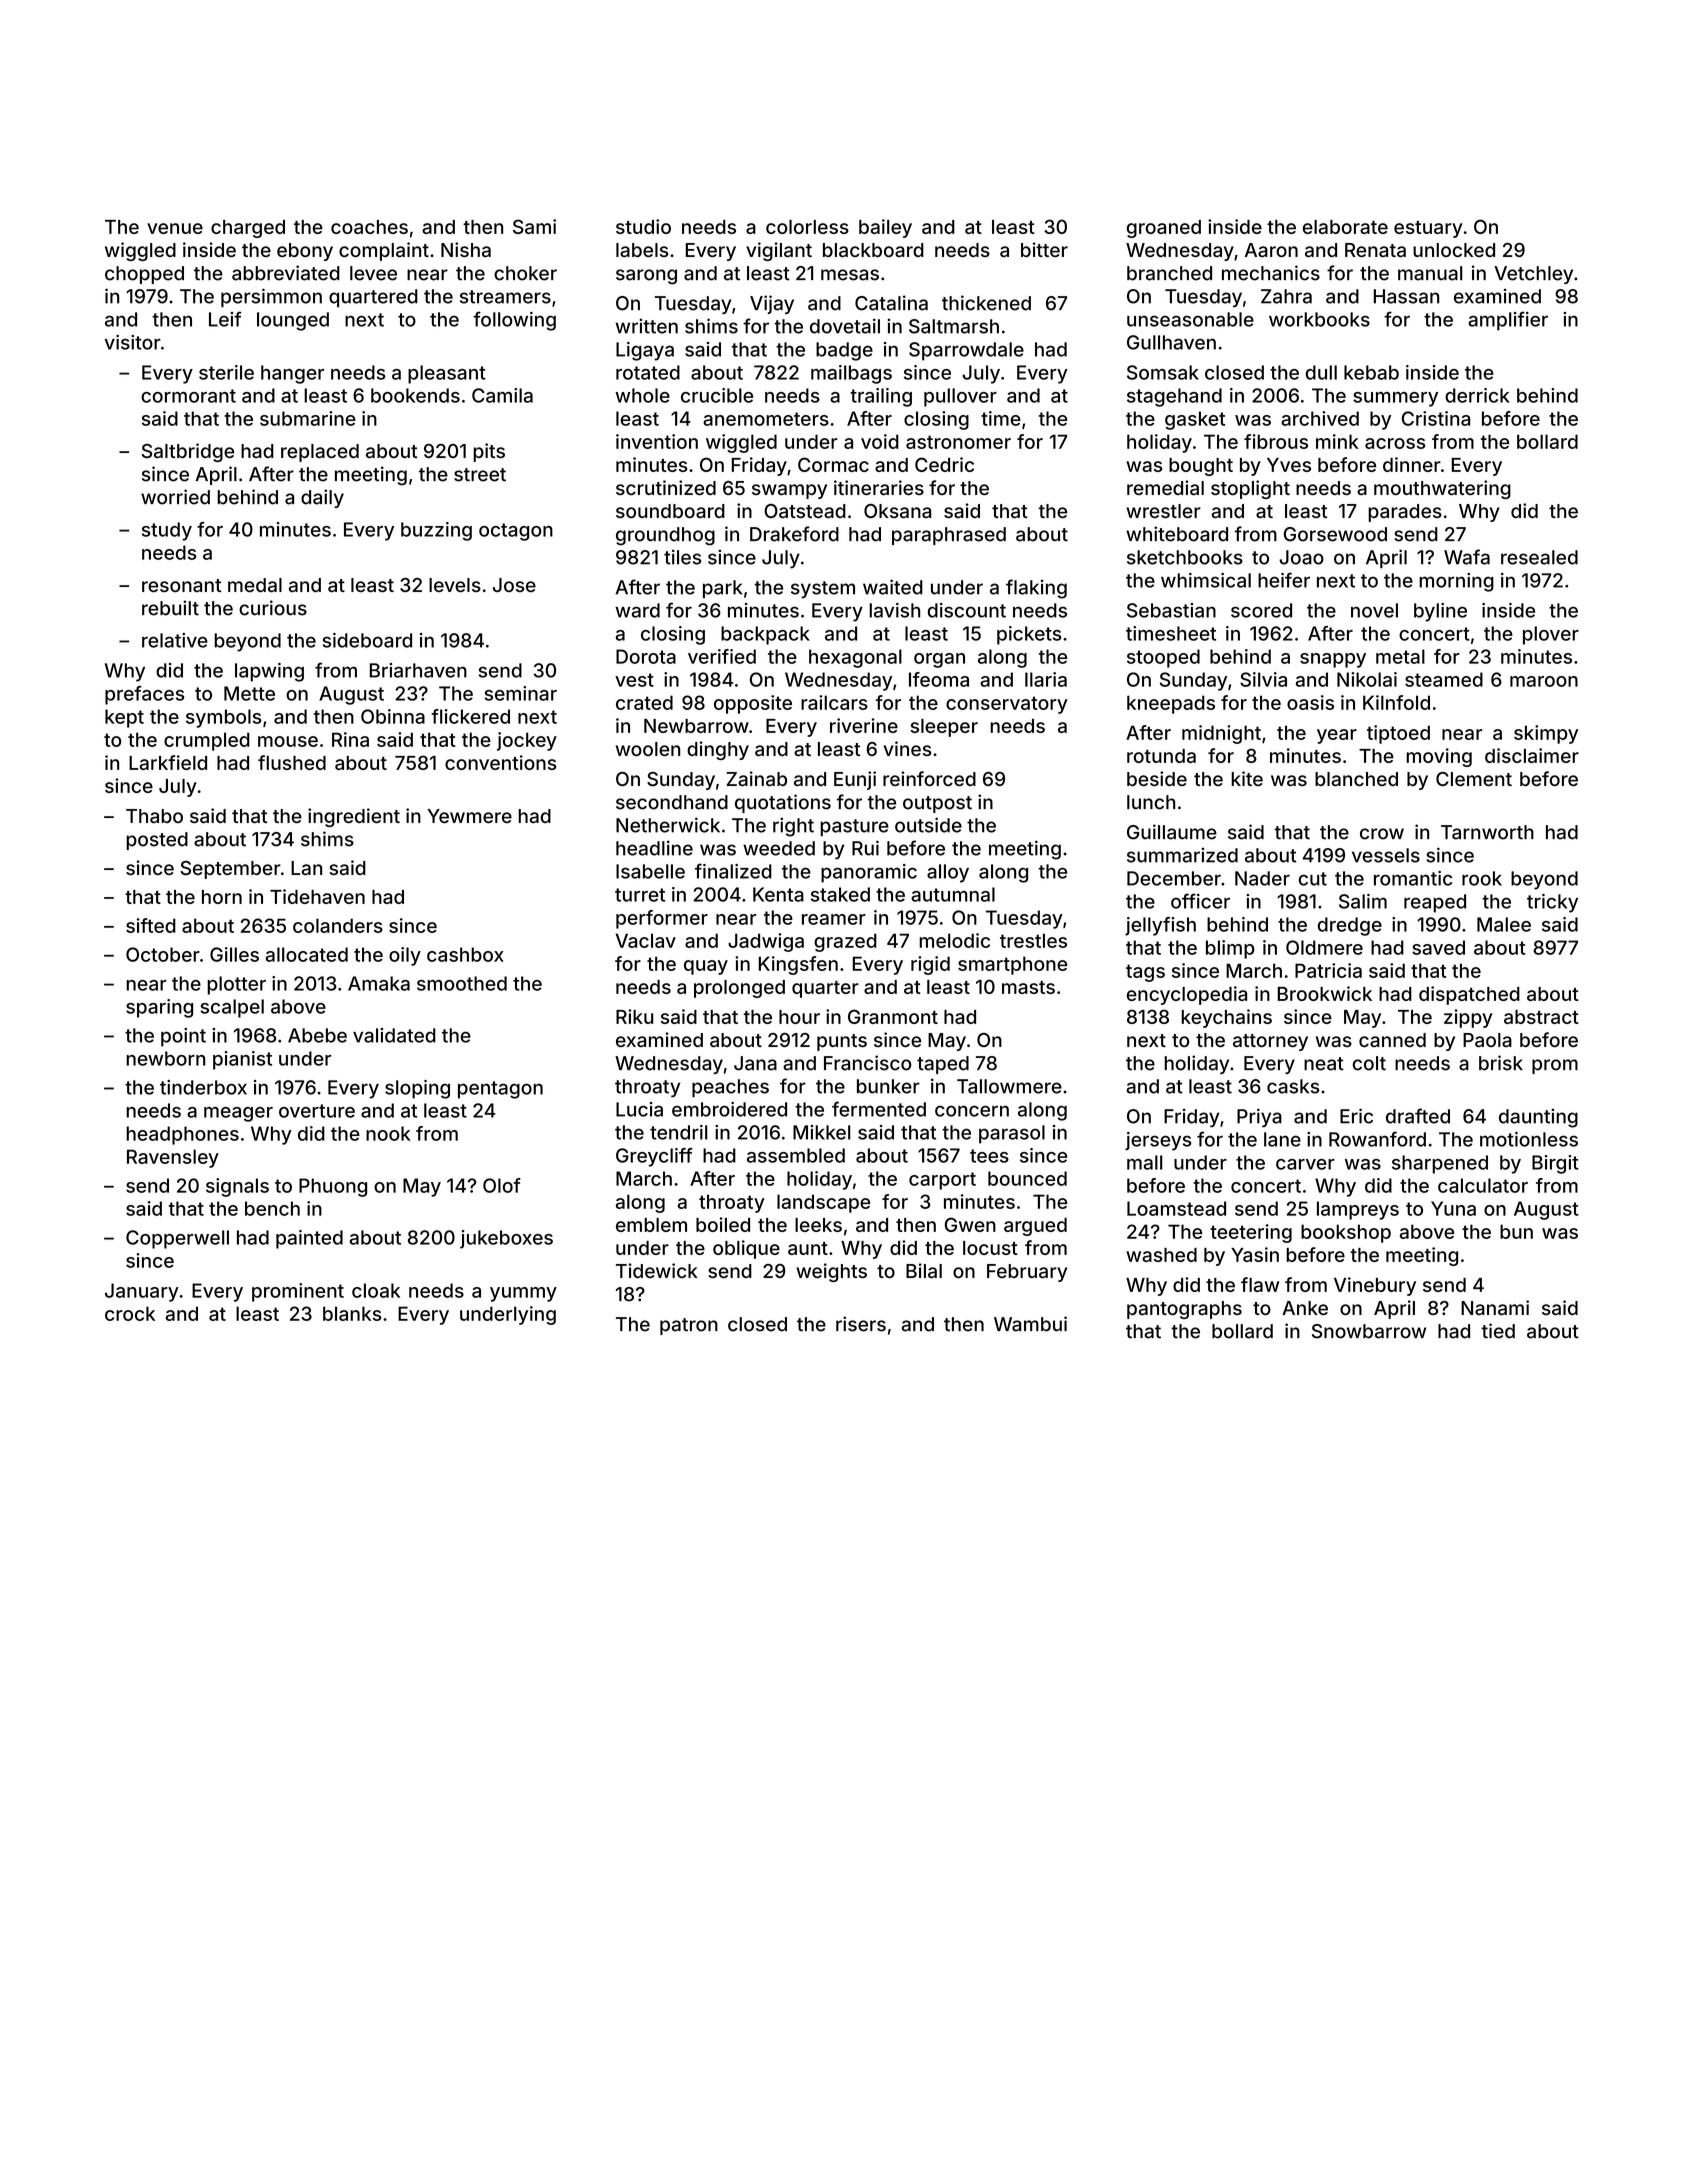 This screenshot has width=1683, height=2178. I want to click on charged, so click(248, 229).
